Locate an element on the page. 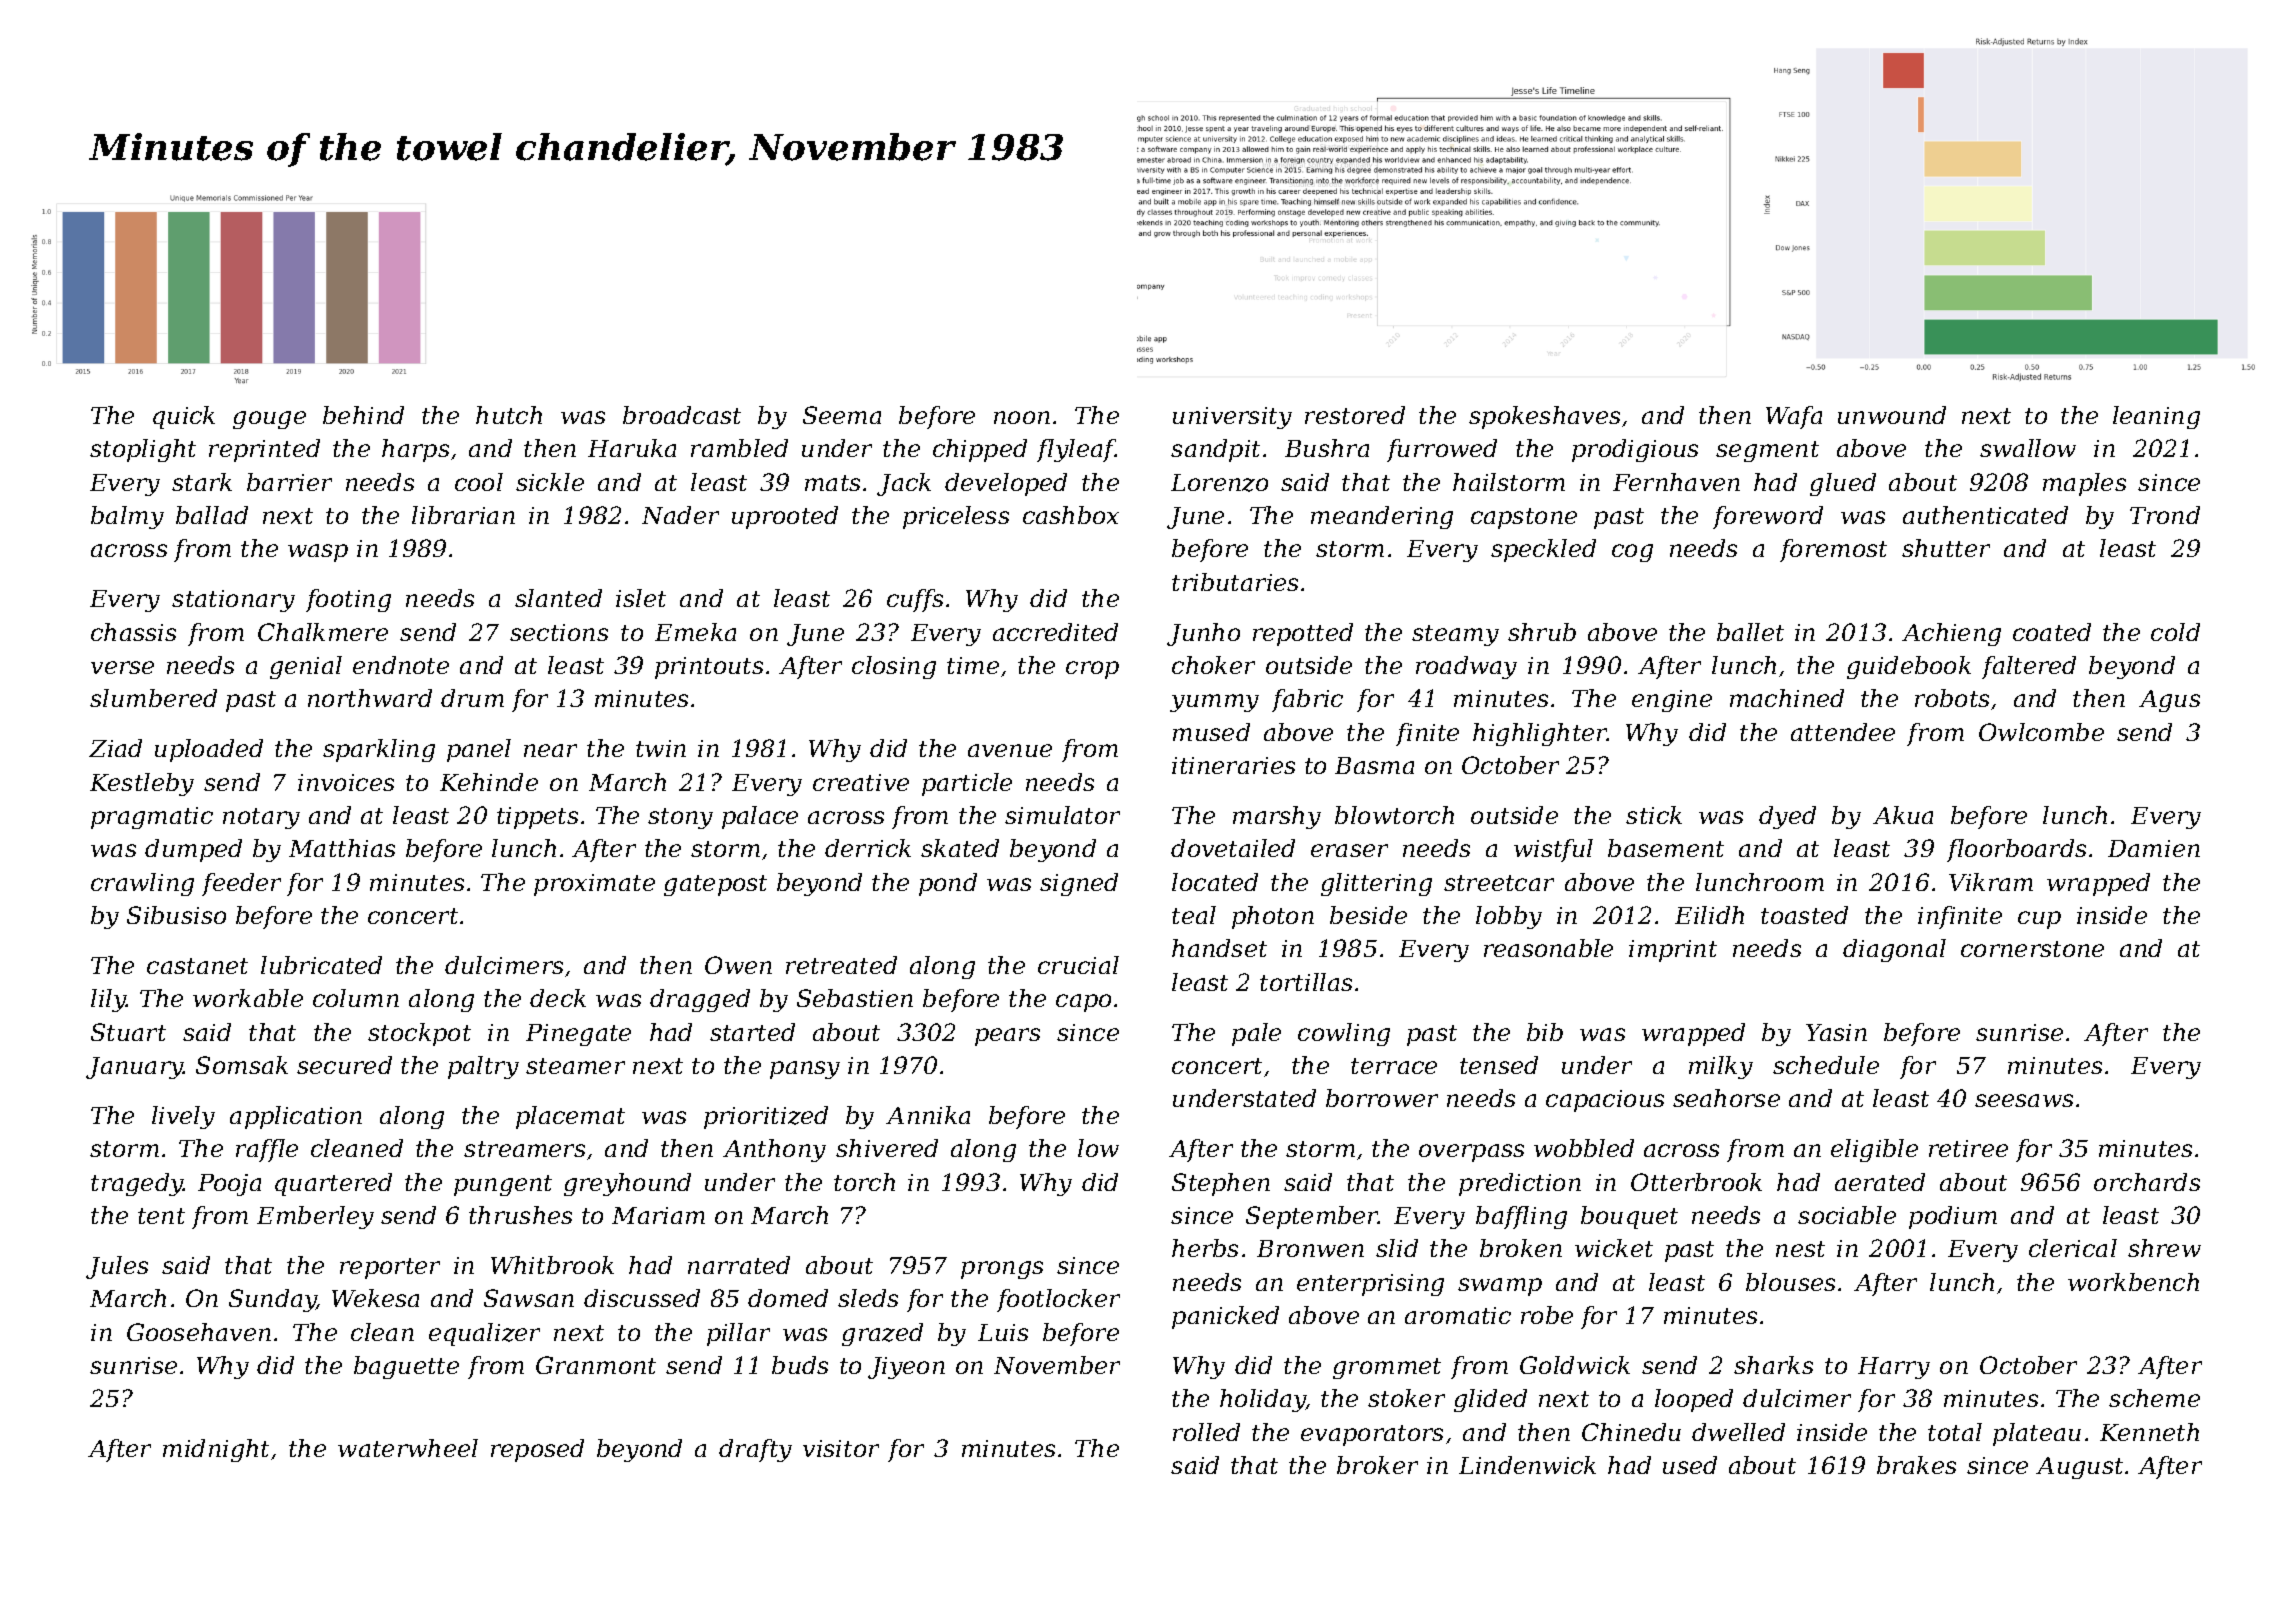 This page has width=2292, height=1620. seesaws is located at coordinates (2024, 1100).
